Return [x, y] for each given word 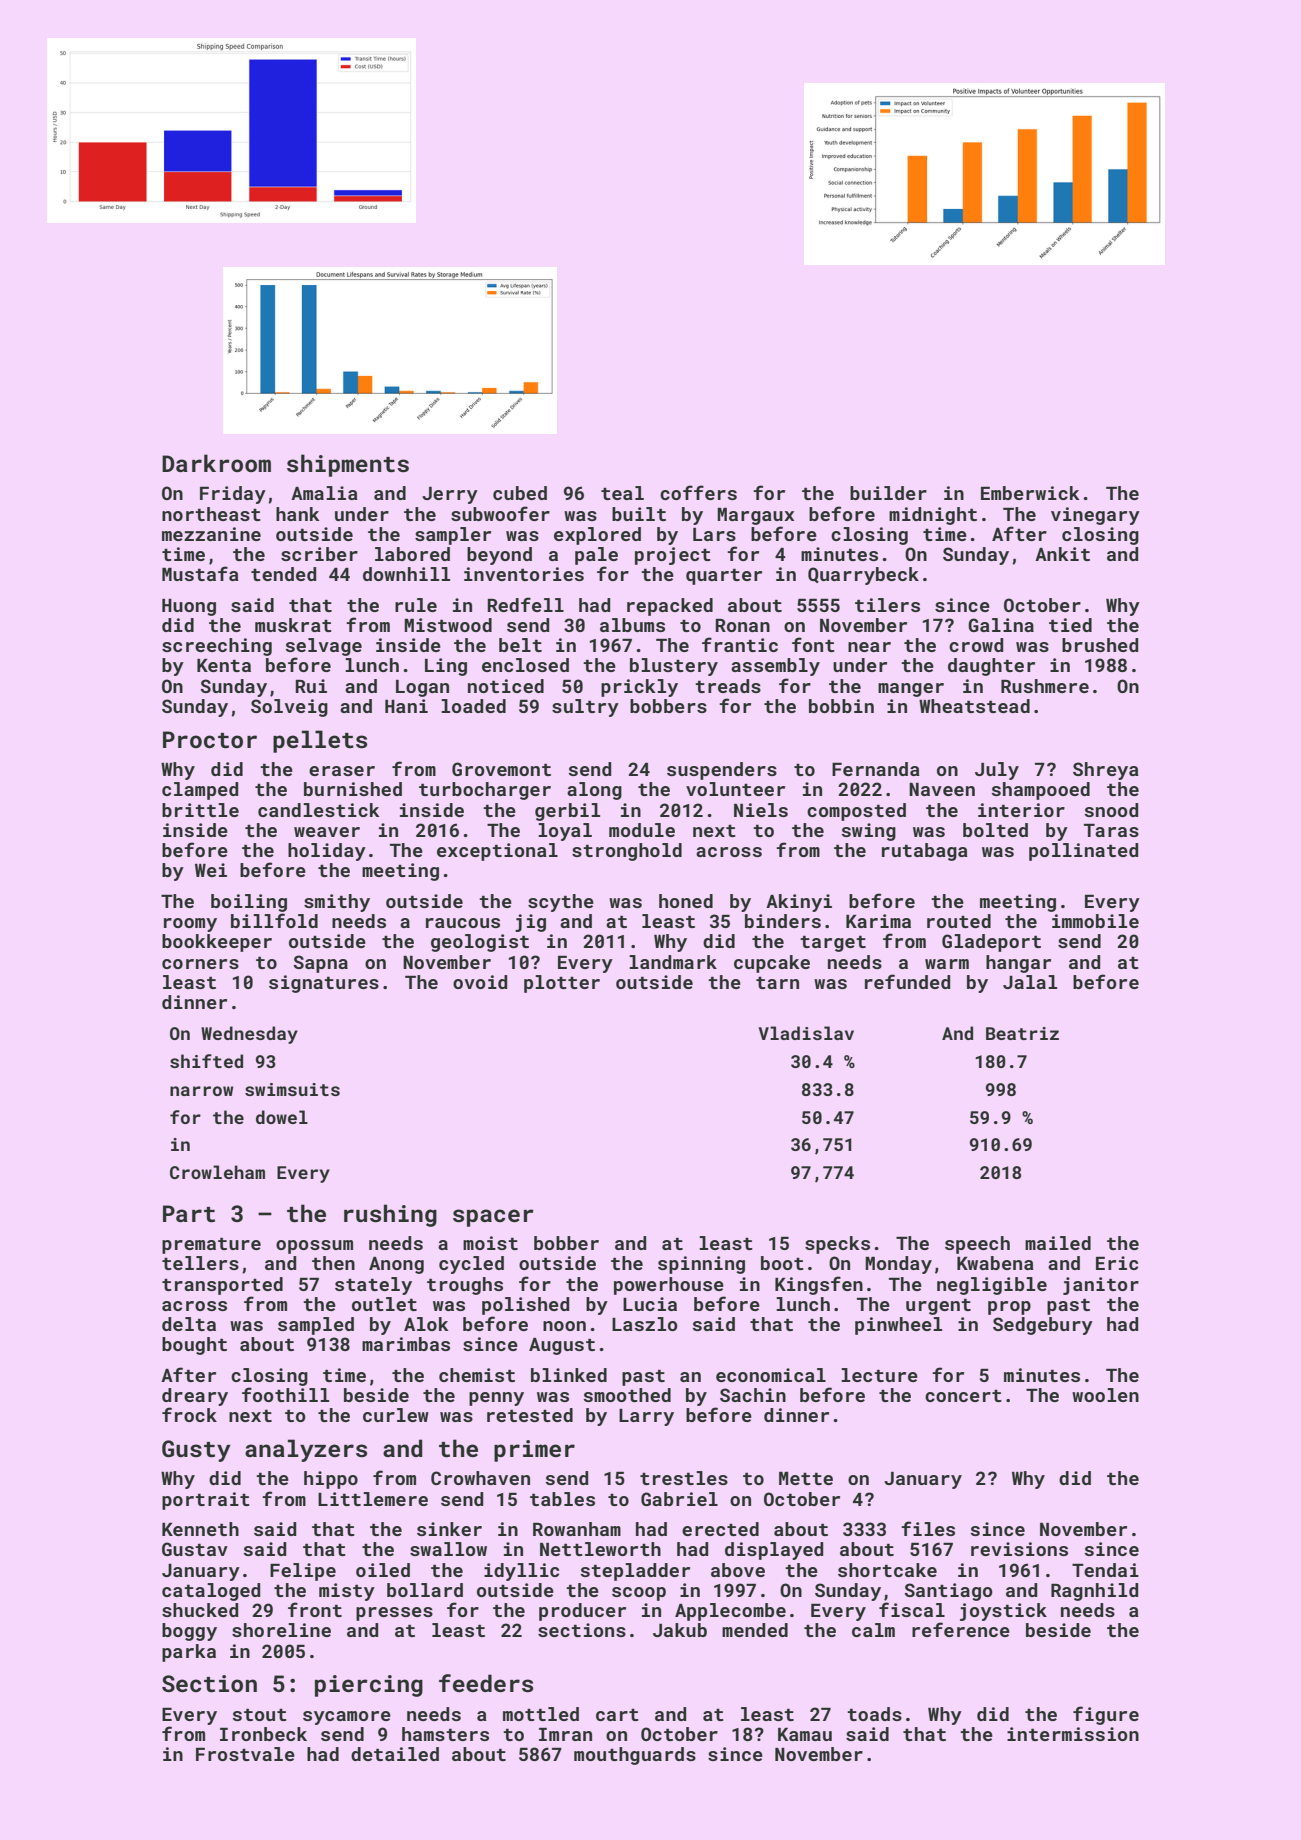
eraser [342, 771]
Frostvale [245, 1754]
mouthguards [635, 1756]
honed [686, 901]
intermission [1073, 1734]
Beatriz [1022, 1033]
